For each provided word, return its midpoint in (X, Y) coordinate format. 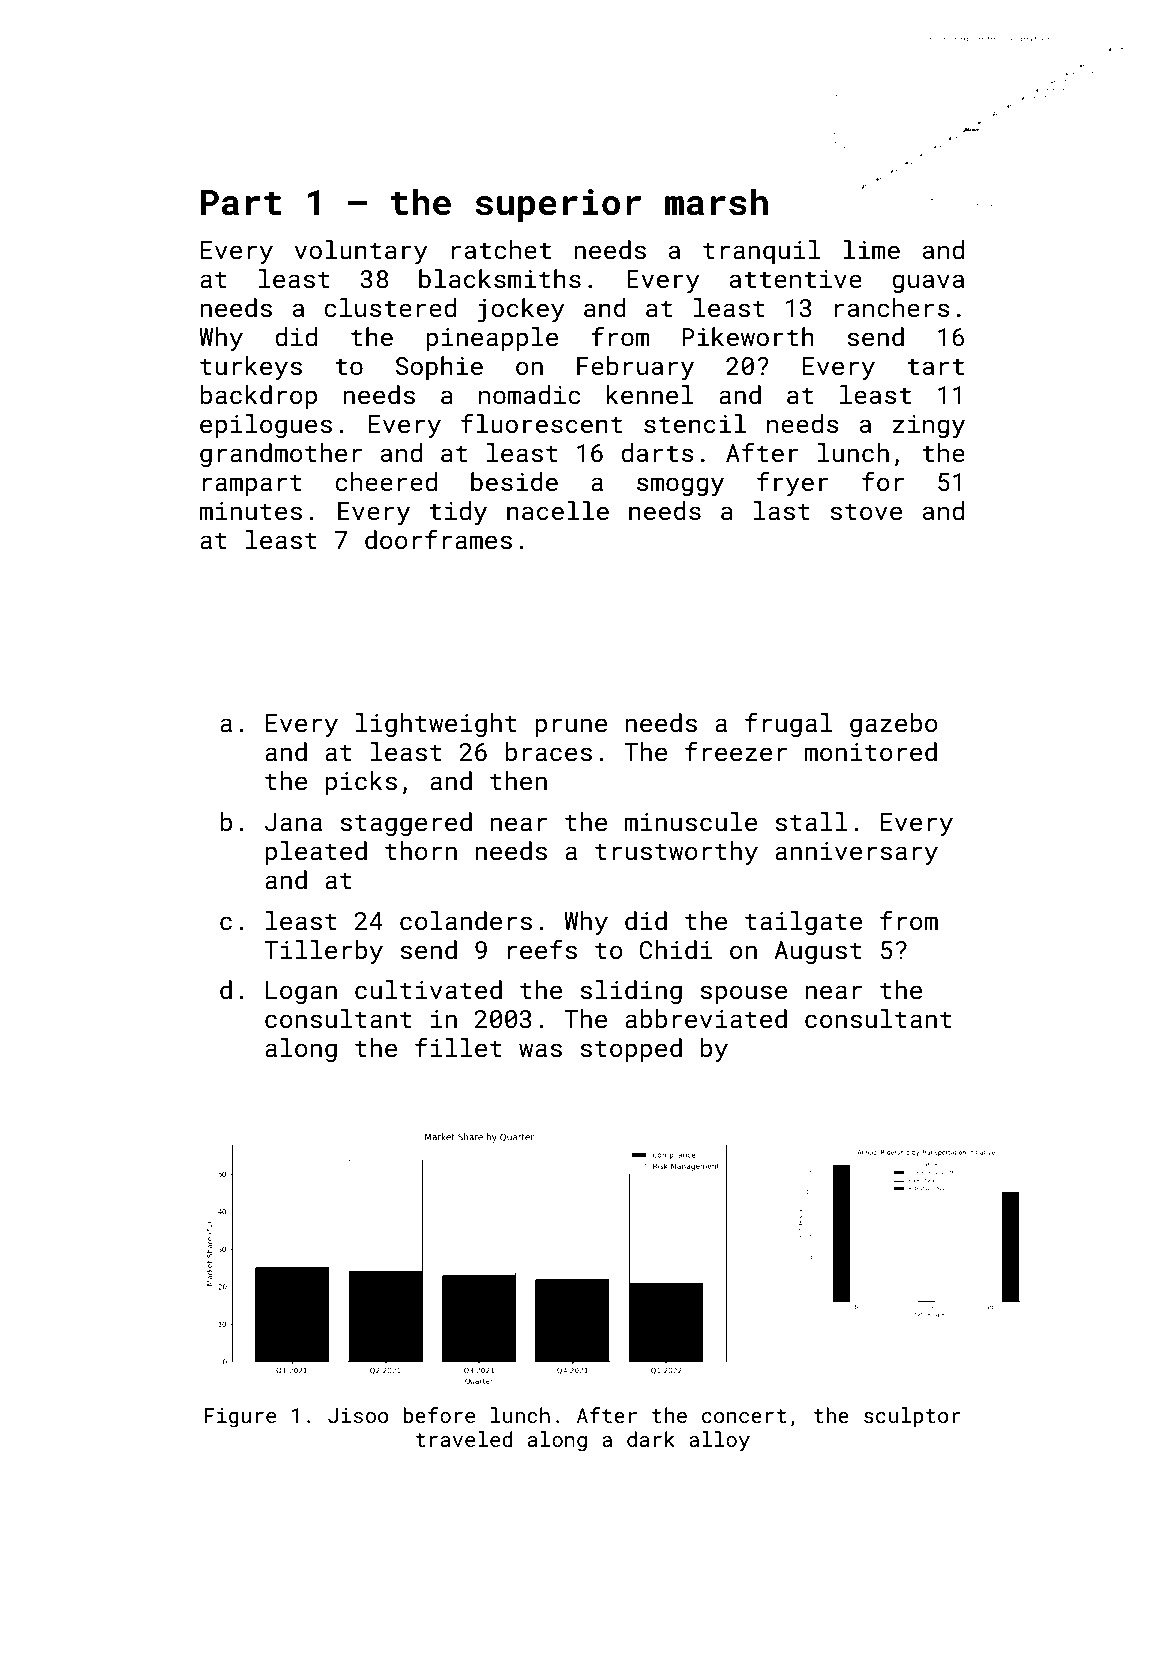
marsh (716, 202)
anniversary (856, 854)
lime (871, 250)
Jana (293, 822)
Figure (240, 1418)
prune (571, 727)
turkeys (251, 368)
